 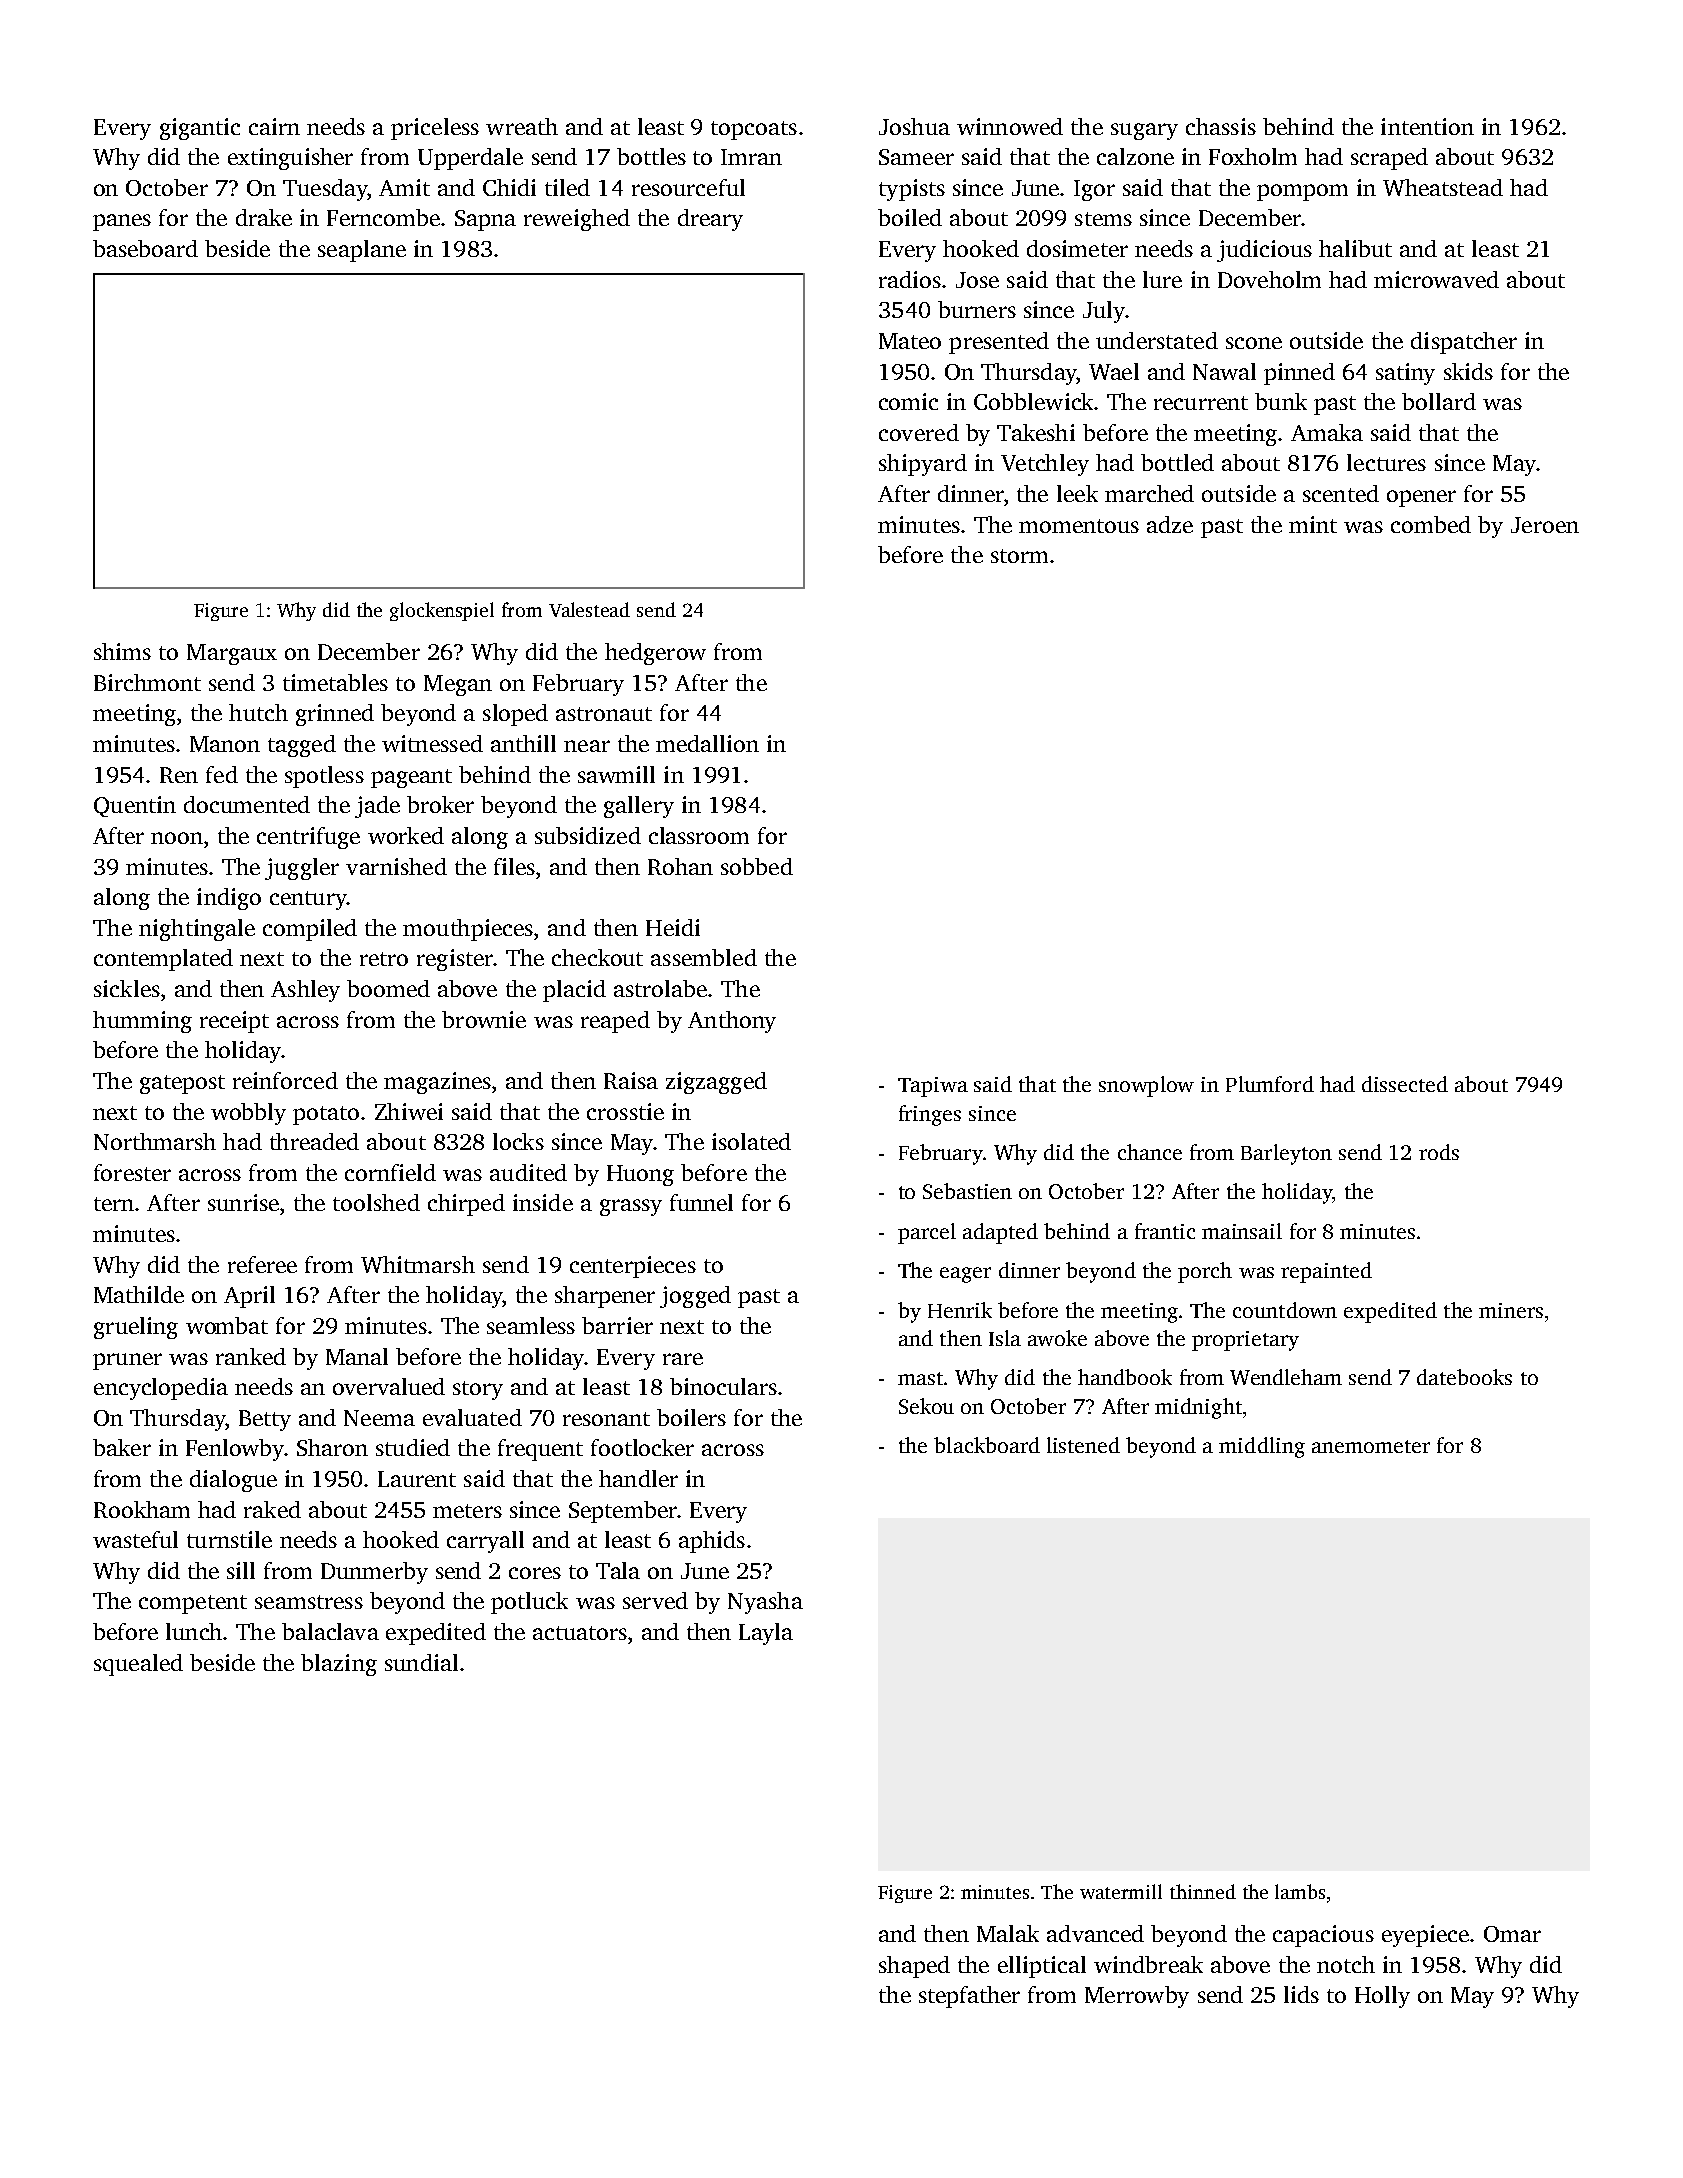 What do you see at coordinates (339, 1665) in the screenshot?
I see `blazing` at bounding box center [339, 1665].
